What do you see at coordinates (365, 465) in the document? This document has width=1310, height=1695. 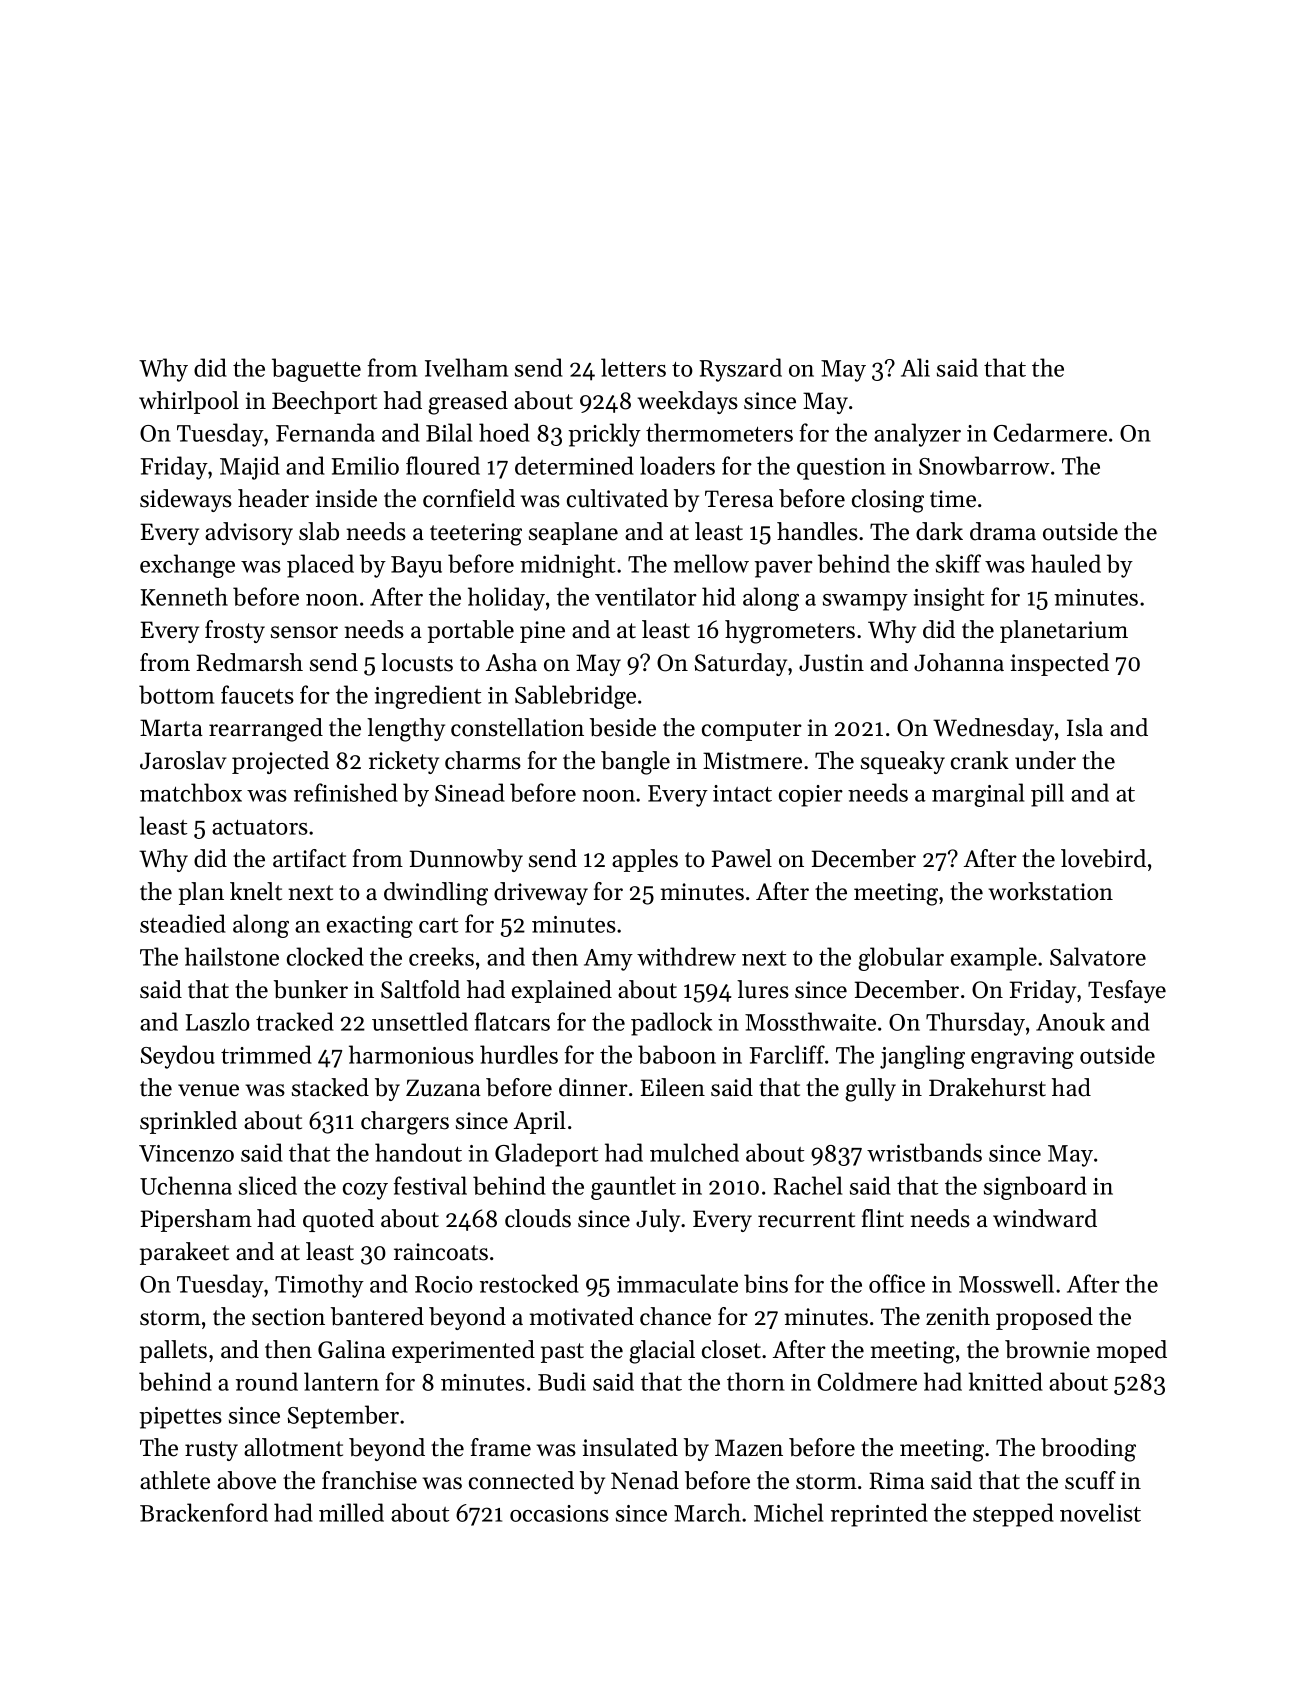 I see `Emilio` at bounding box center [365, 465].
